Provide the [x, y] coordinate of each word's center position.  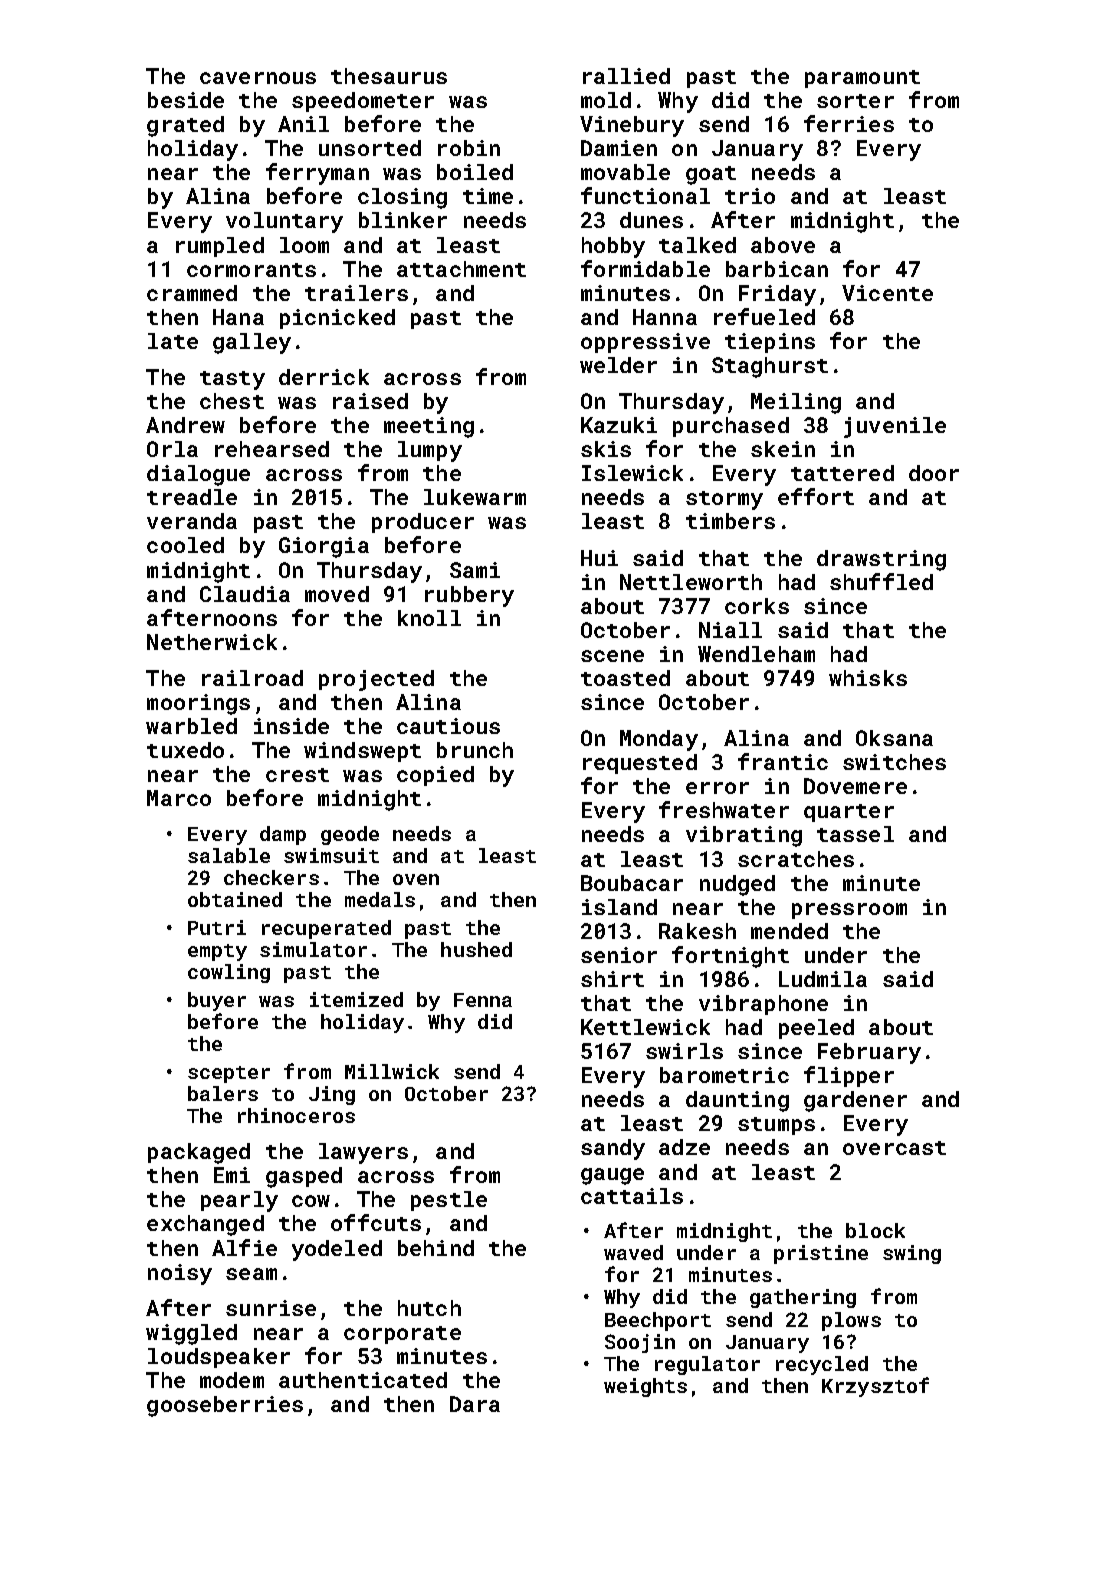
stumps [776, 1126]
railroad [252, 678]
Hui [599, 558]
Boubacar [632, 883]
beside [186, 100]
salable [229, 855]
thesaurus [389, 76]
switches [894, 762]
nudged [737, 885]
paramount [862, 79]
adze [684, 1147]
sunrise [271, 1308]
